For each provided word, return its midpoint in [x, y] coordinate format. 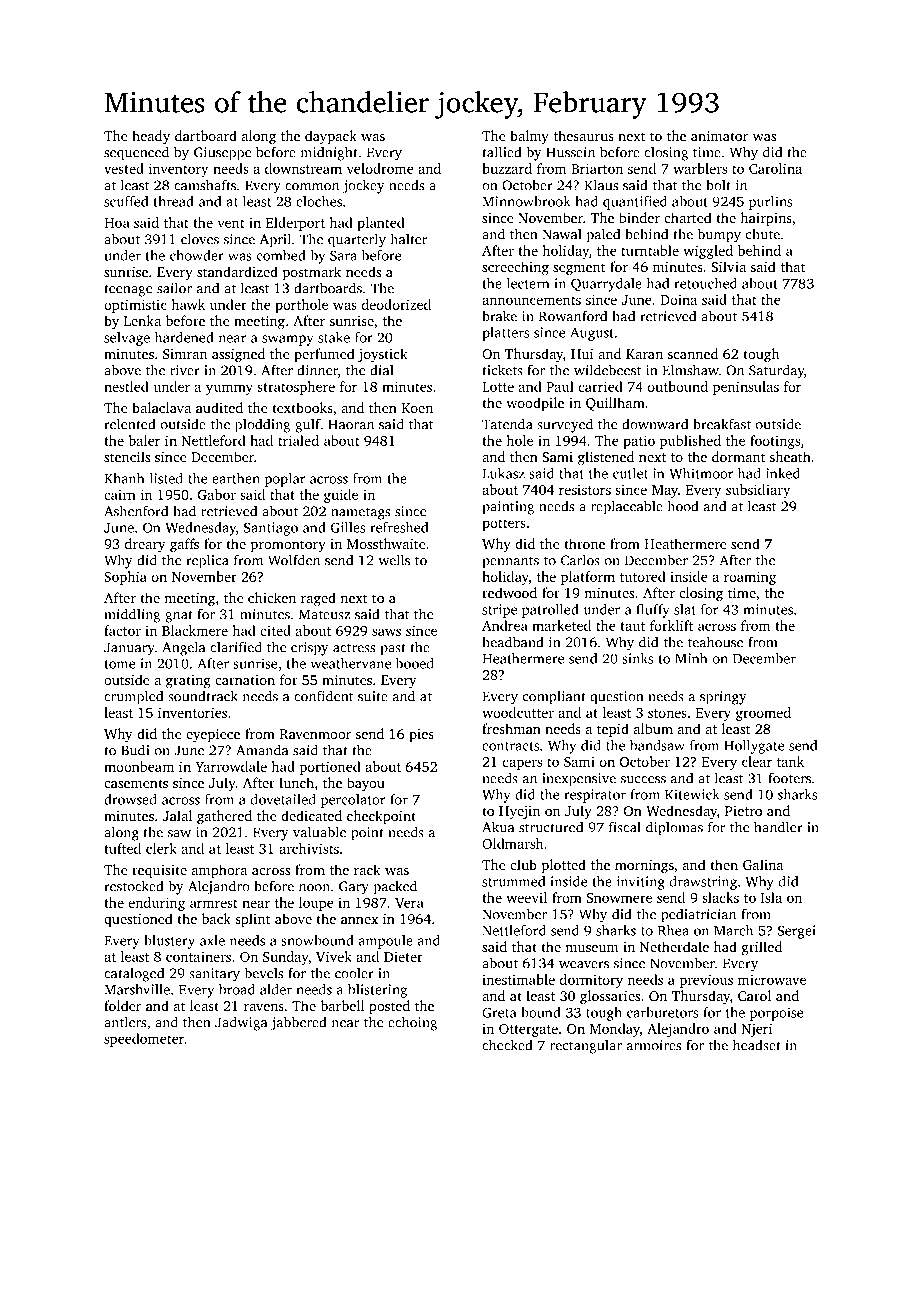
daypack [331, 137]
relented [130, 424]
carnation [245, 680]
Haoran [351, 424]
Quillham [615, 404]
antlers [125, 1022]
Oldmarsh [512, 843]
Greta [499, 1012]
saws [386, 632]
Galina [763, 864]
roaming [750, 578]
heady [151, 137]
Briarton [597, 168]
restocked [134, 886]
